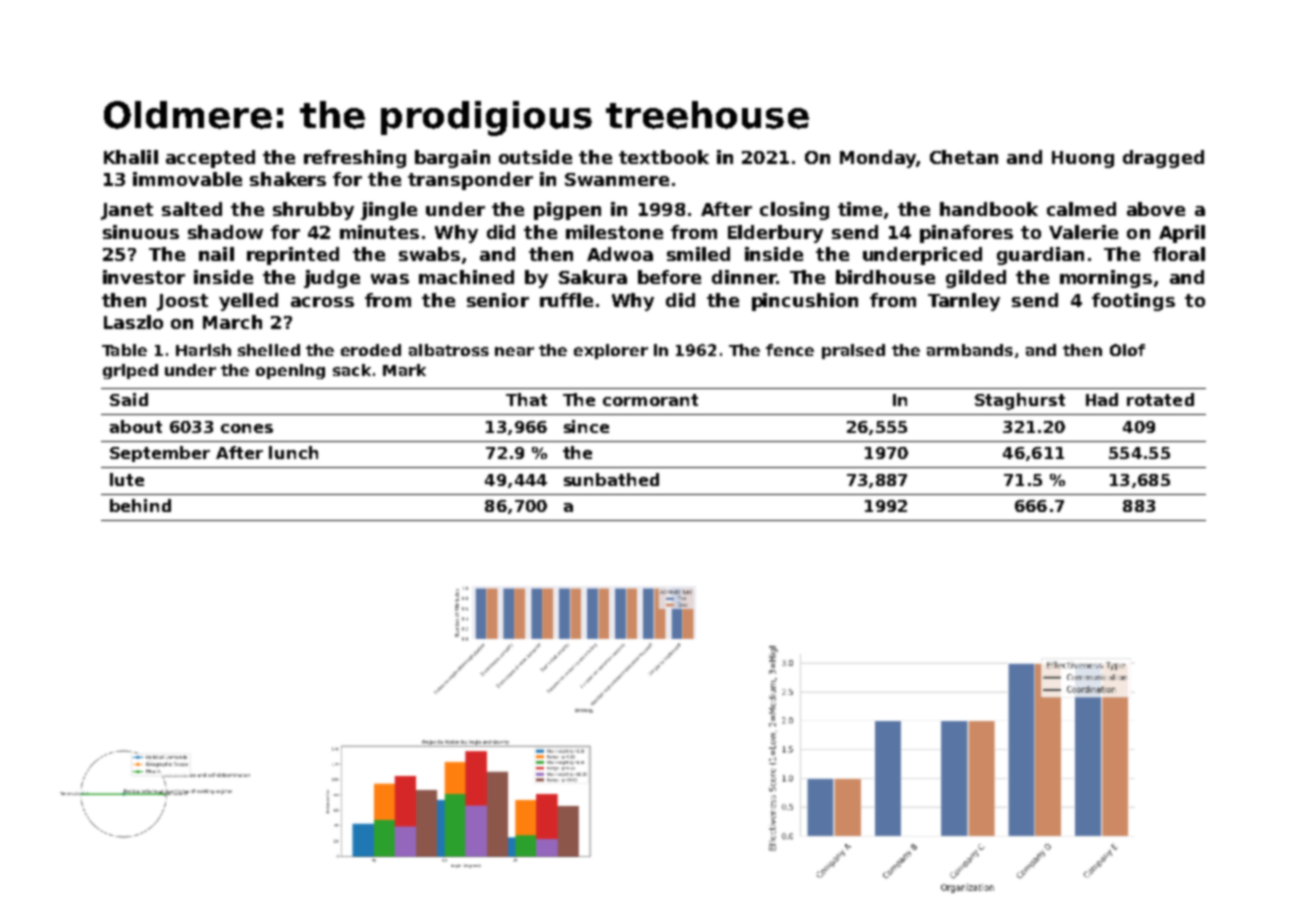 The height and width of the page is (924, 1308). Describe the element at coordinates (664, 157) in the page. I see `textbook` at that location.
